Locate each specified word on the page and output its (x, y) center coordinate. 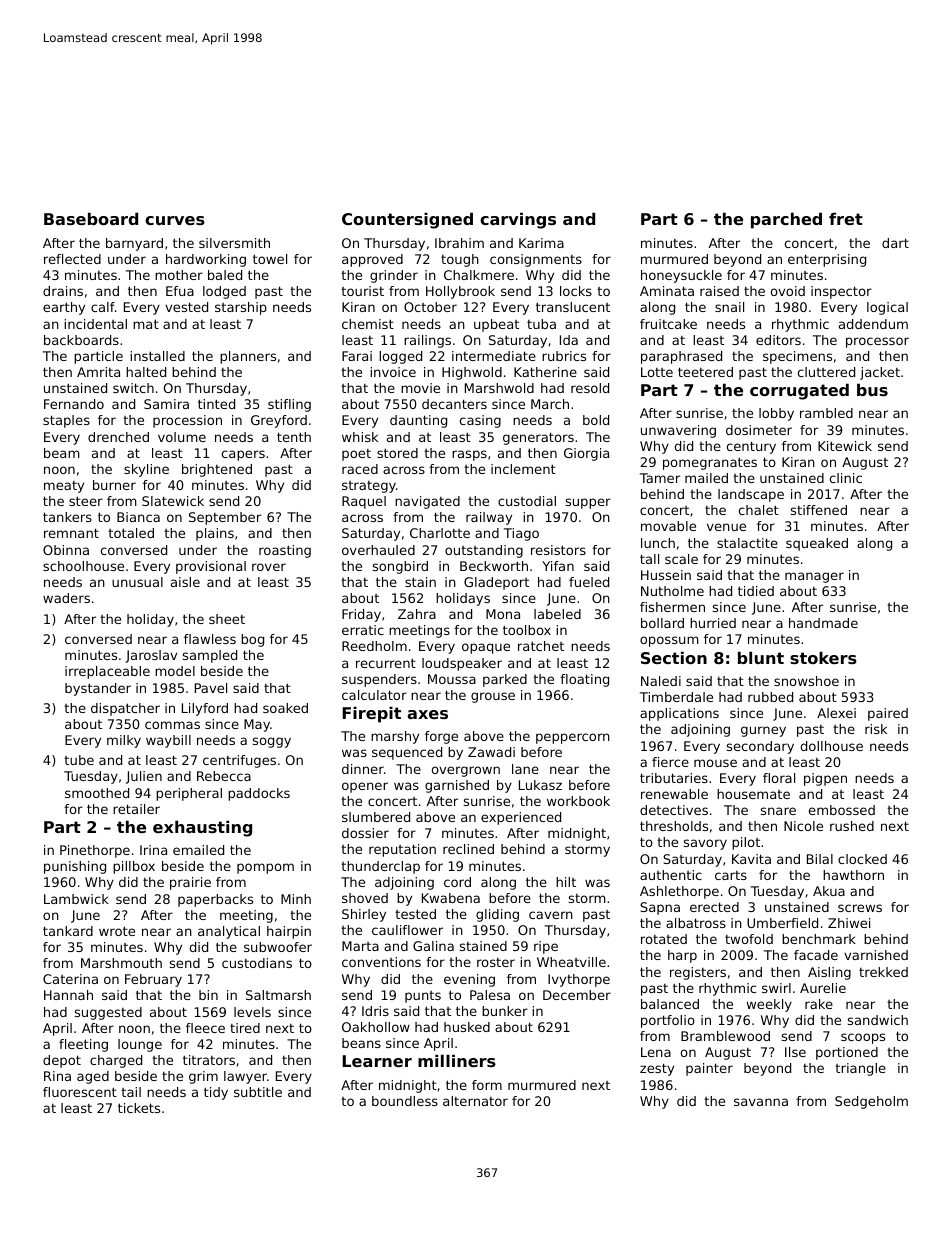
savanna (761, 1102)
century (751, 447)
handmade (823, 623)
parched (786, 220)
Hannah (68, 995)
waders (66, 598)
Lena (656, 1052)
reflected (72, 259)
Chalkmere (479, 275)
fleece (205, 1028)
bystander (98, 689)
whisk (360, 437)
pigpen (825, 779)
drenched (118, 437)
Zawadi (491, 752)
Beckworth (494, 566)
